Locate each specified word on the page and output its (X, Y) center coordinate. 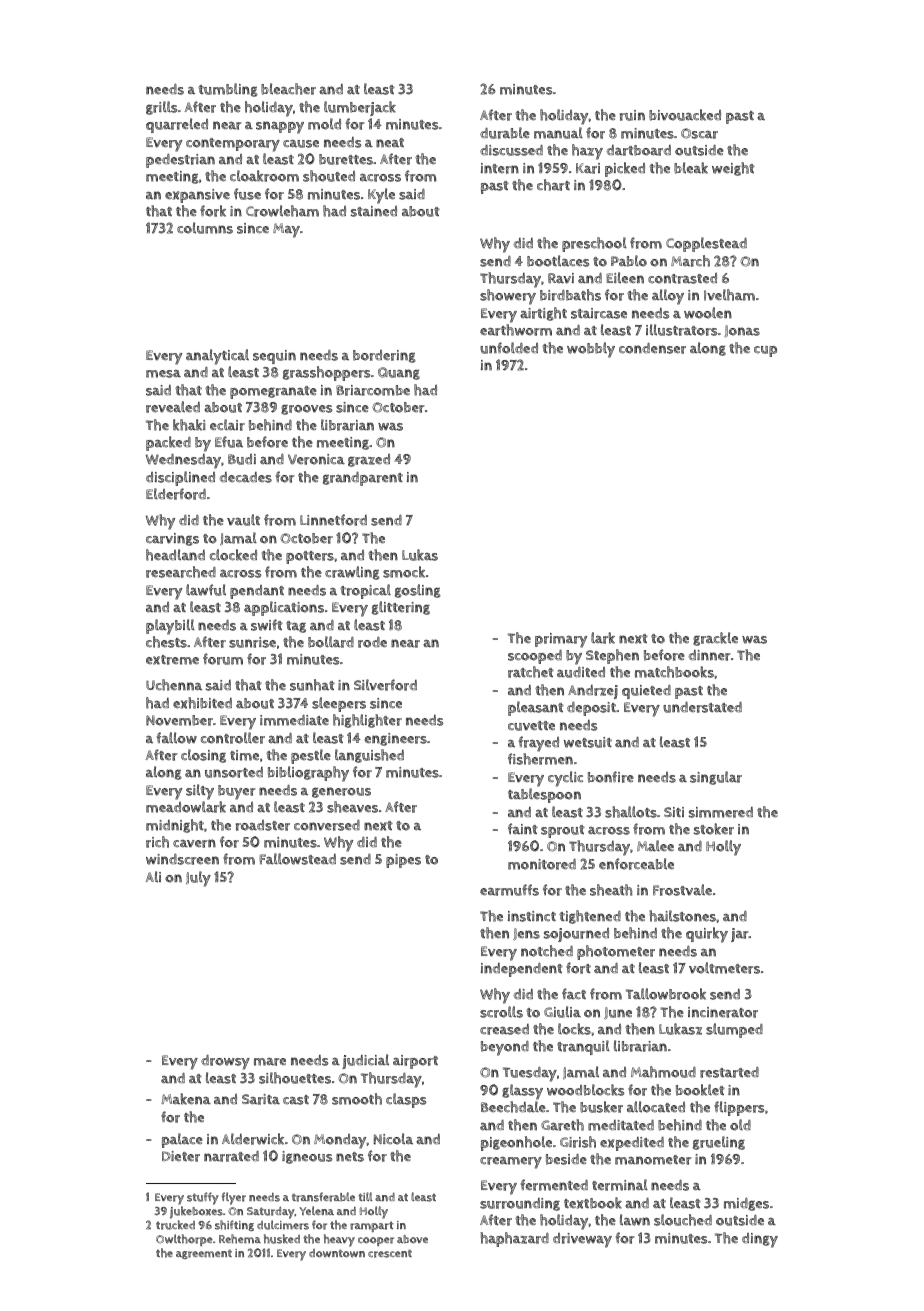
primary (561, 640)
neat (390, 142)
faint (523, 828)
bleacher (288, 89)
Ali (153, 877)
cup (765, 351)
